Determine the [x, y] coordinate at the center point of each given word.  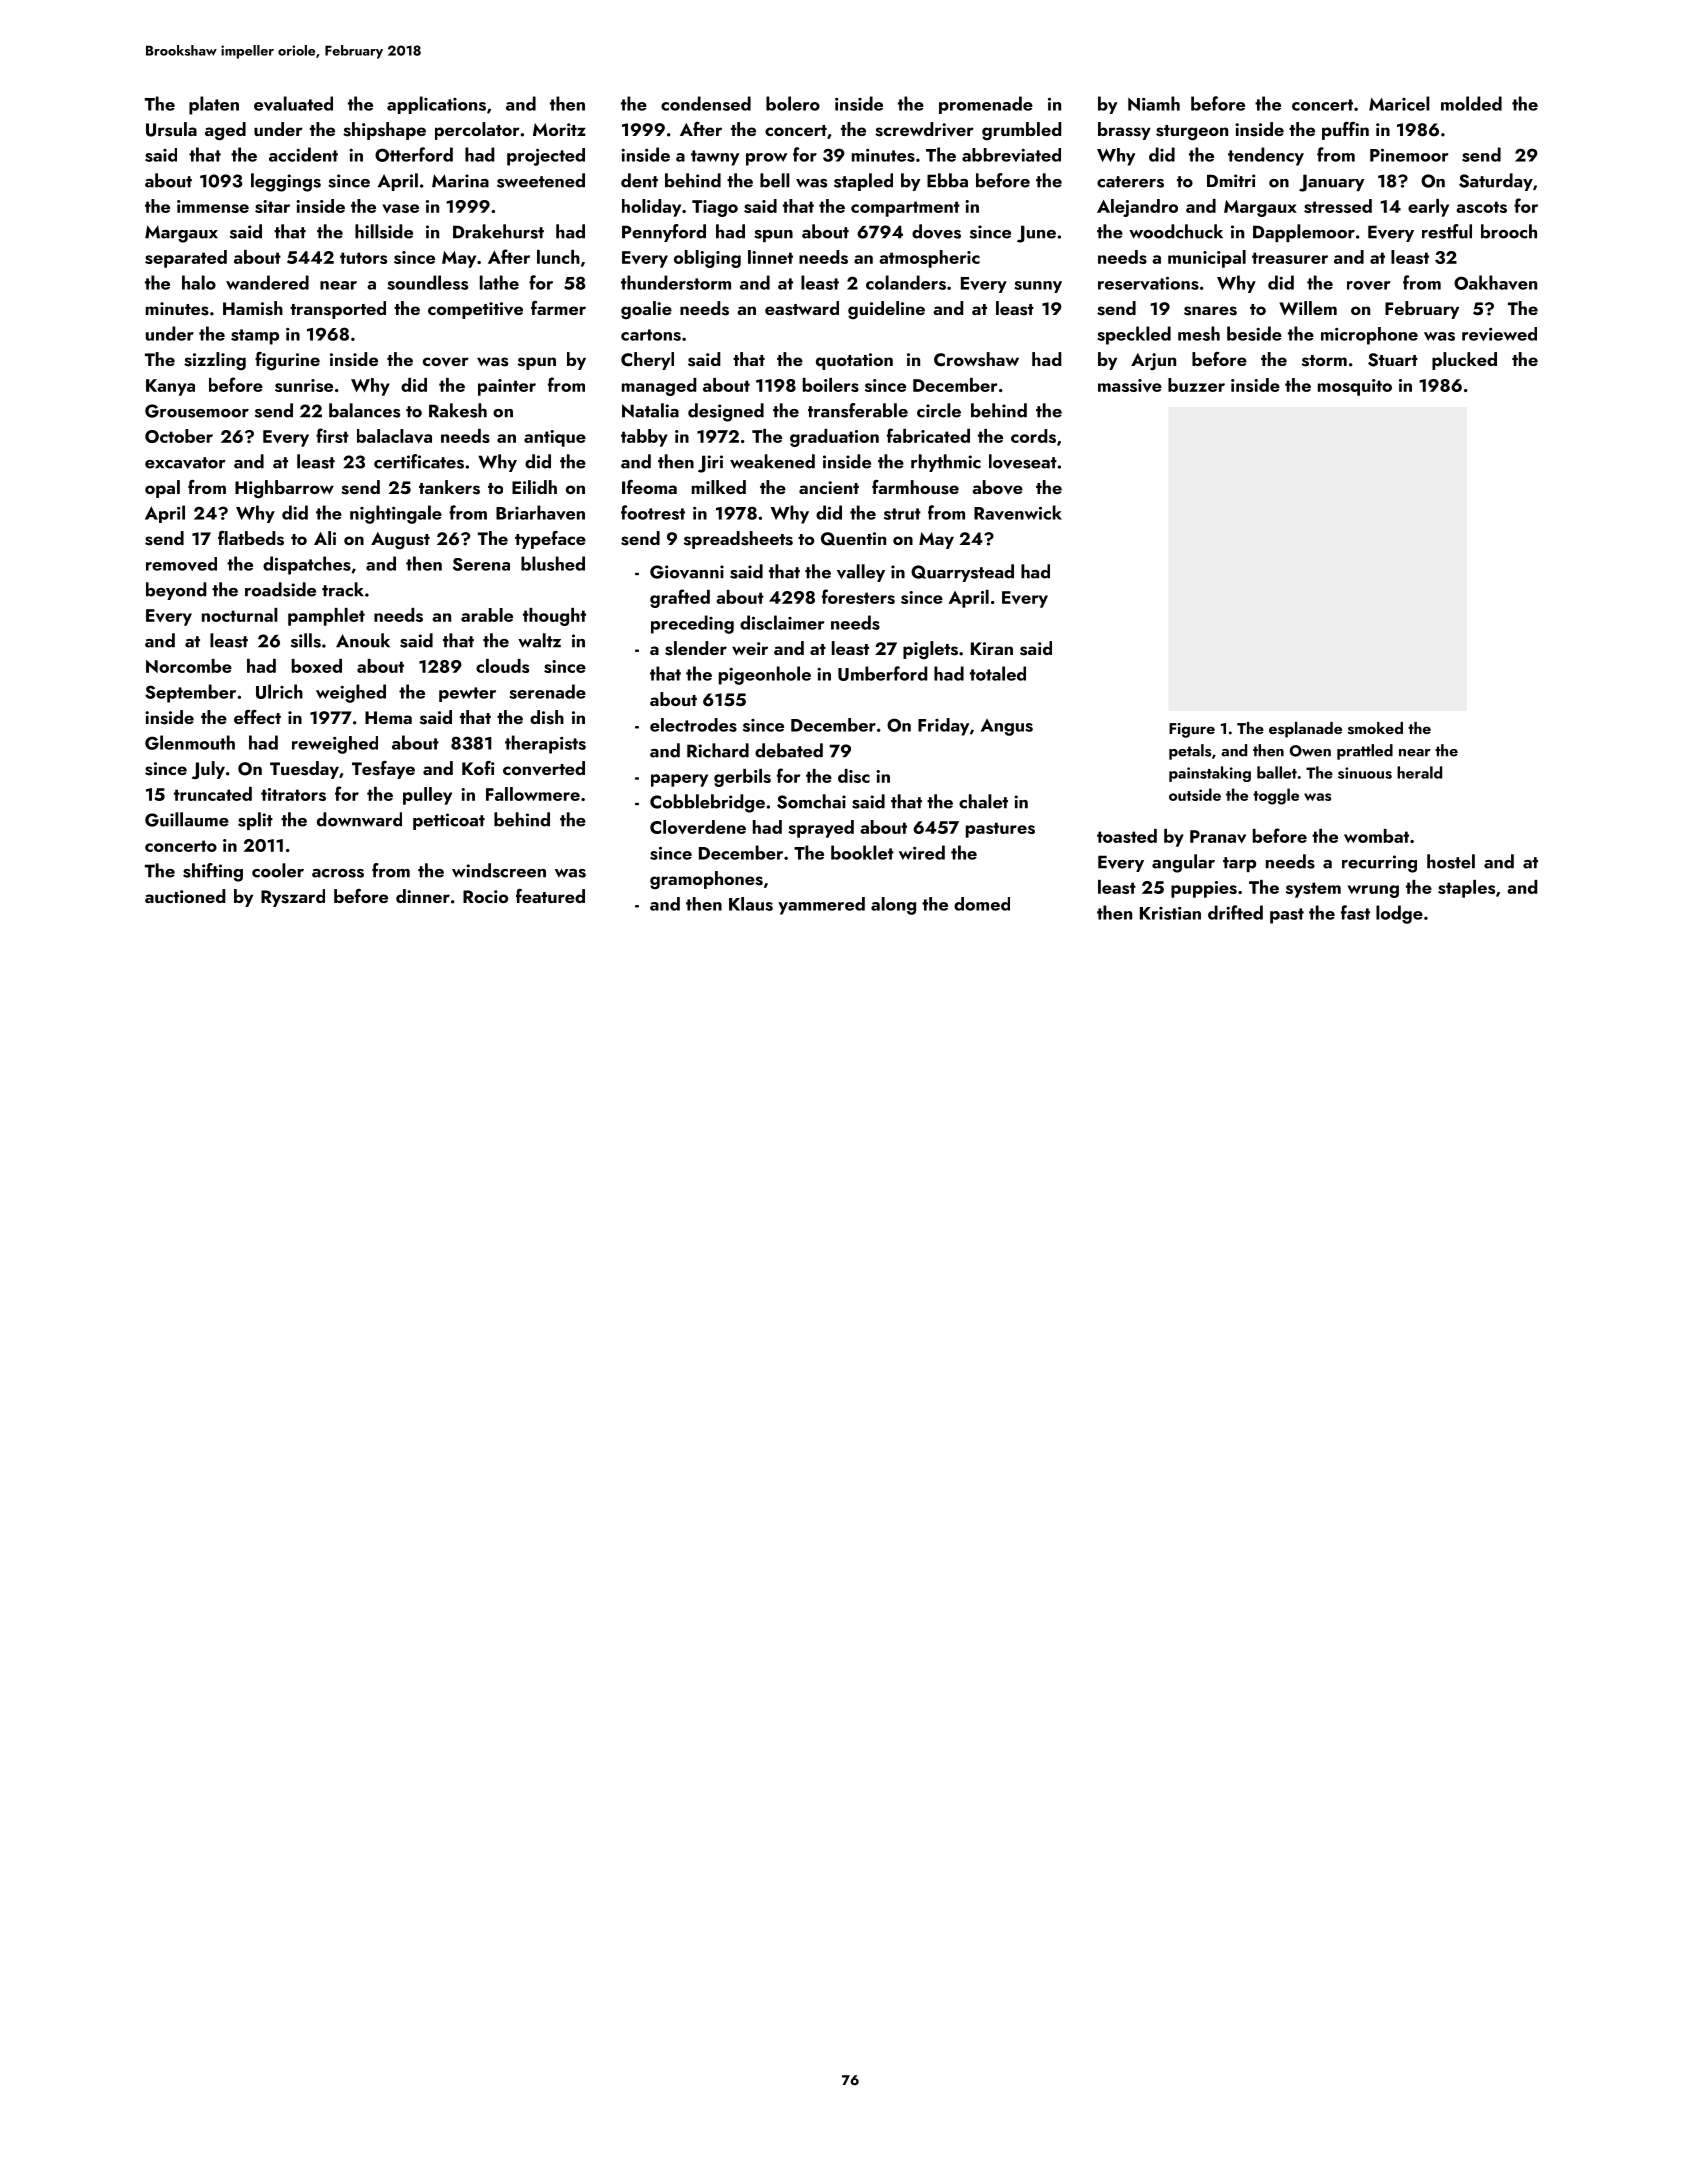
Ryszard [293, 898]
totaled [998, 673]
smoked [1375, 728]
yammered [821, 906]
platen [214, 105]
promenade [986, 105]
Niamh [1154, 103]
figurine [287, 361]
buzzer [1196, 385]
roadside [280, 589]
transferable [858, 410]
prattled [1365, 752]
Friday [943, 727]
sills [306, 640]
